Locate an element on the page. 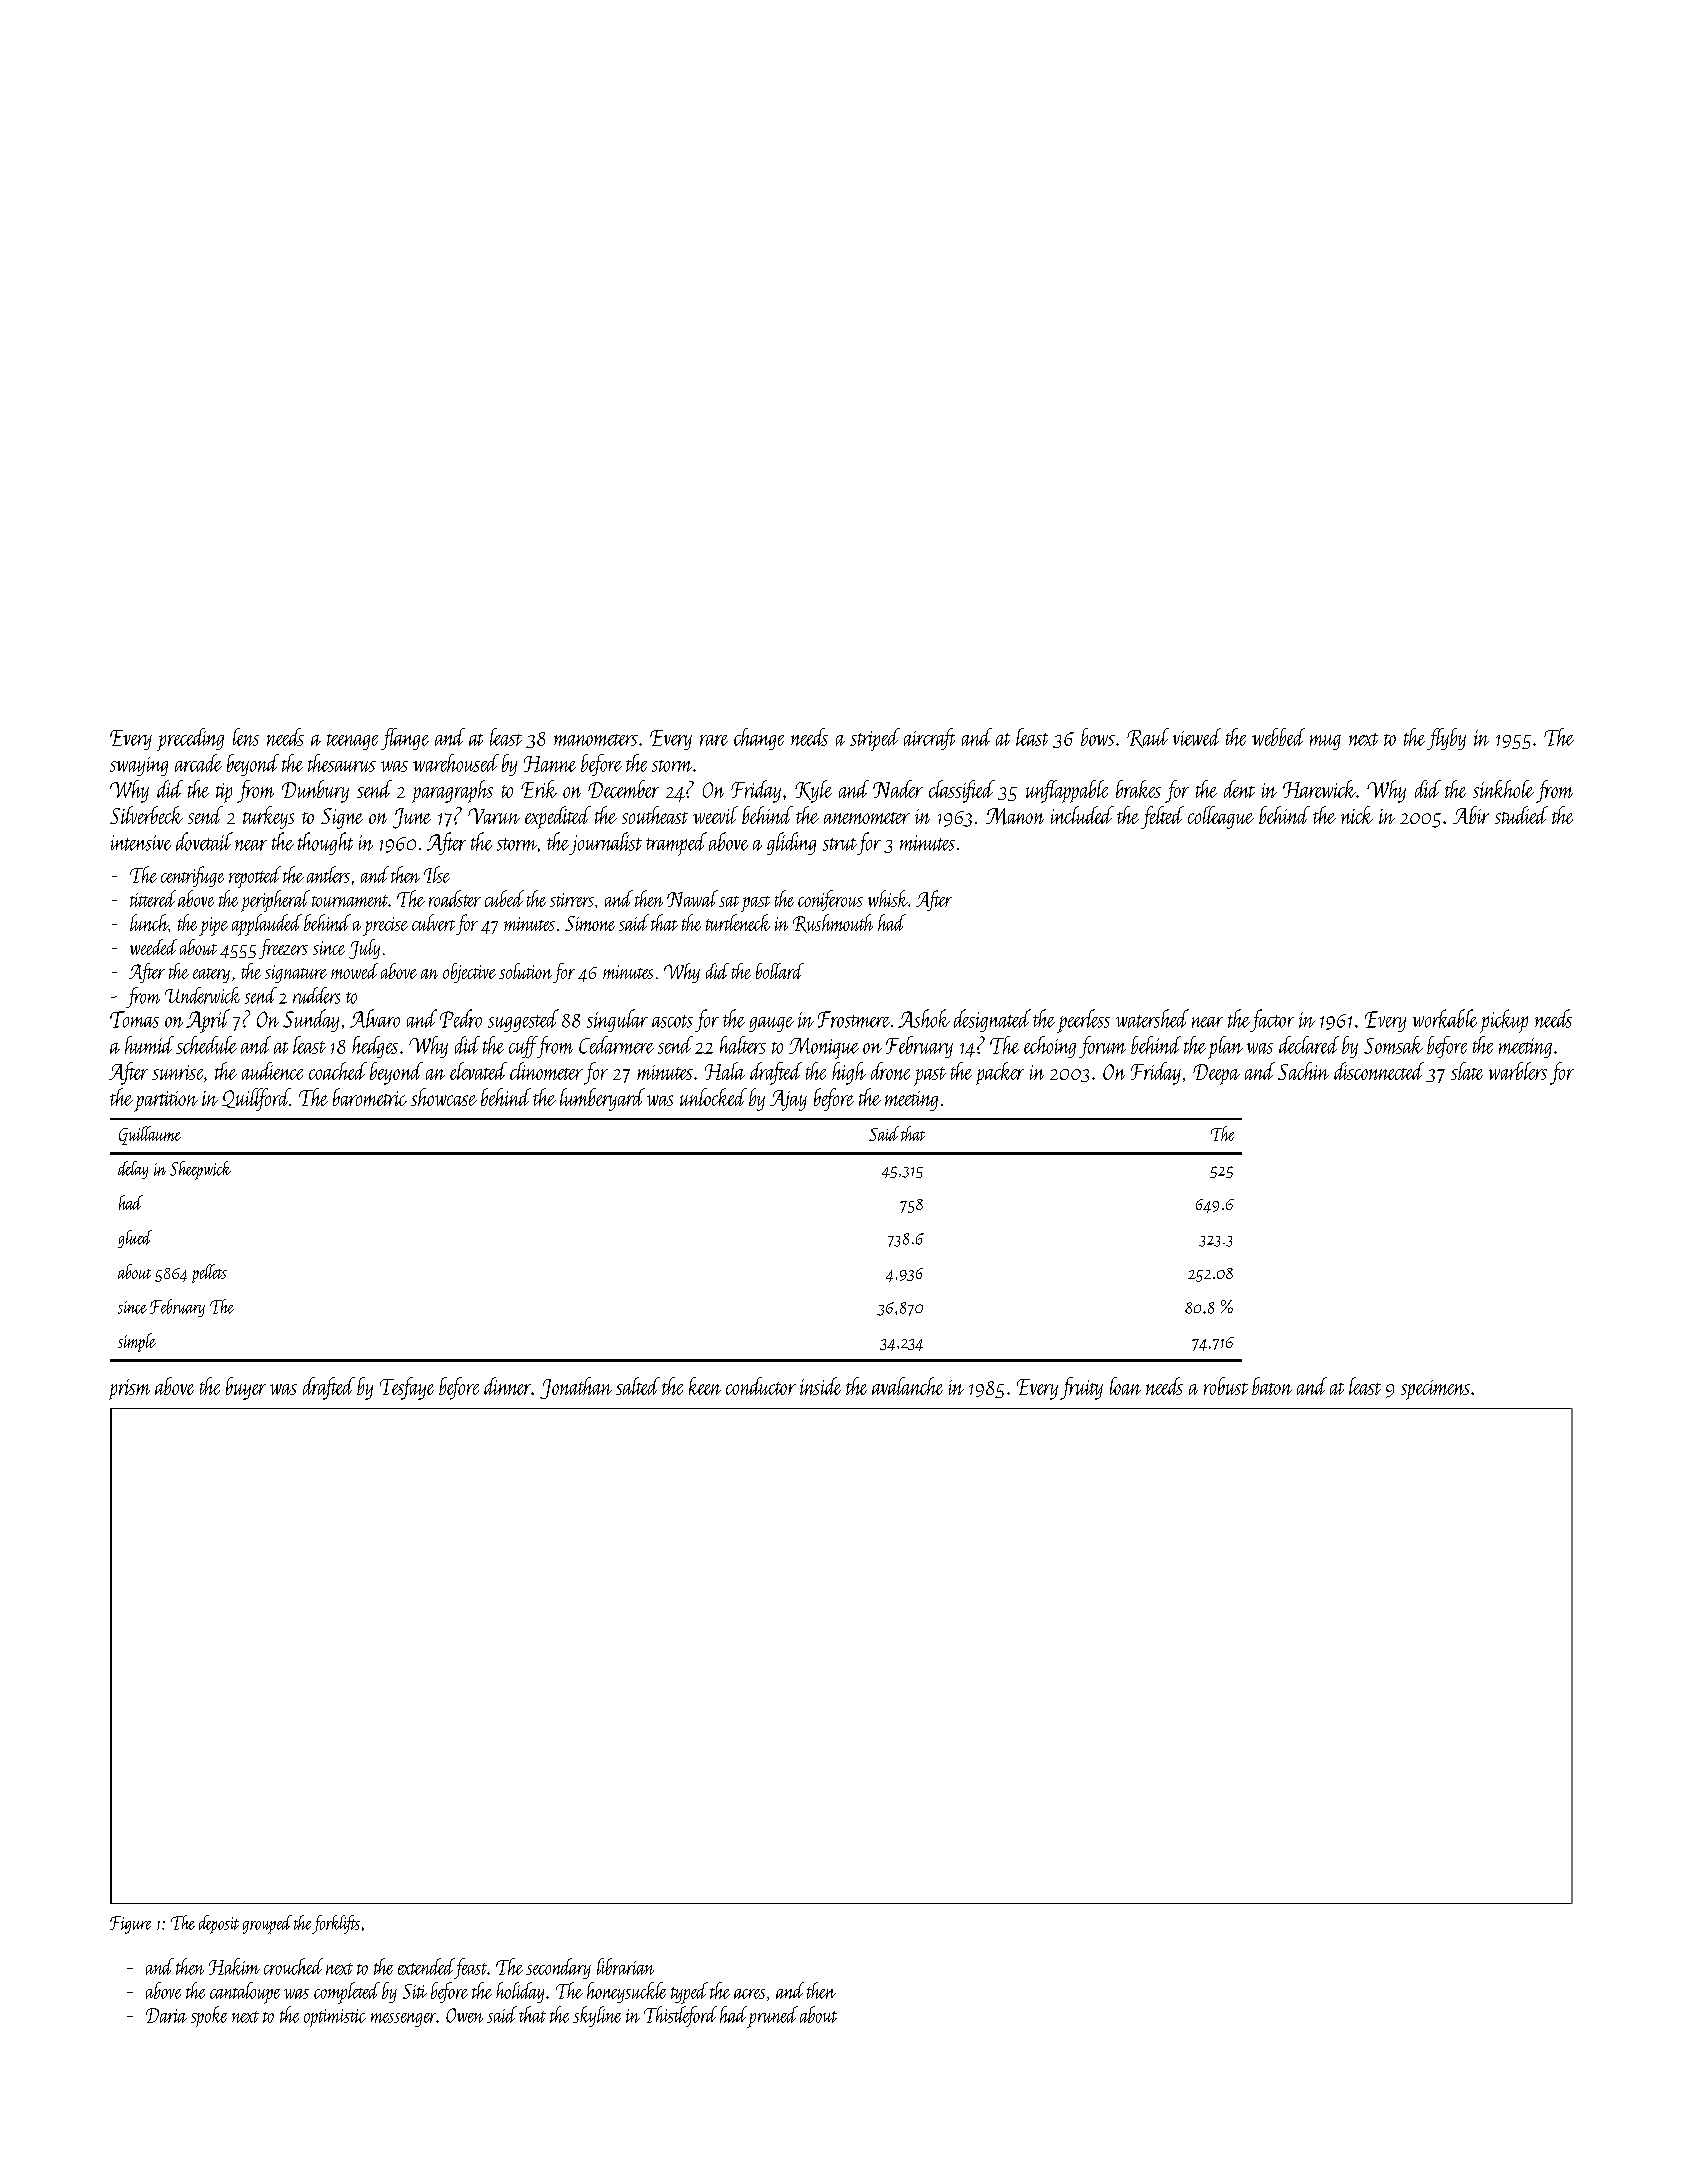 This page has height=2178, width=1683. Sachin is located at coordinates (1303, 1071).
